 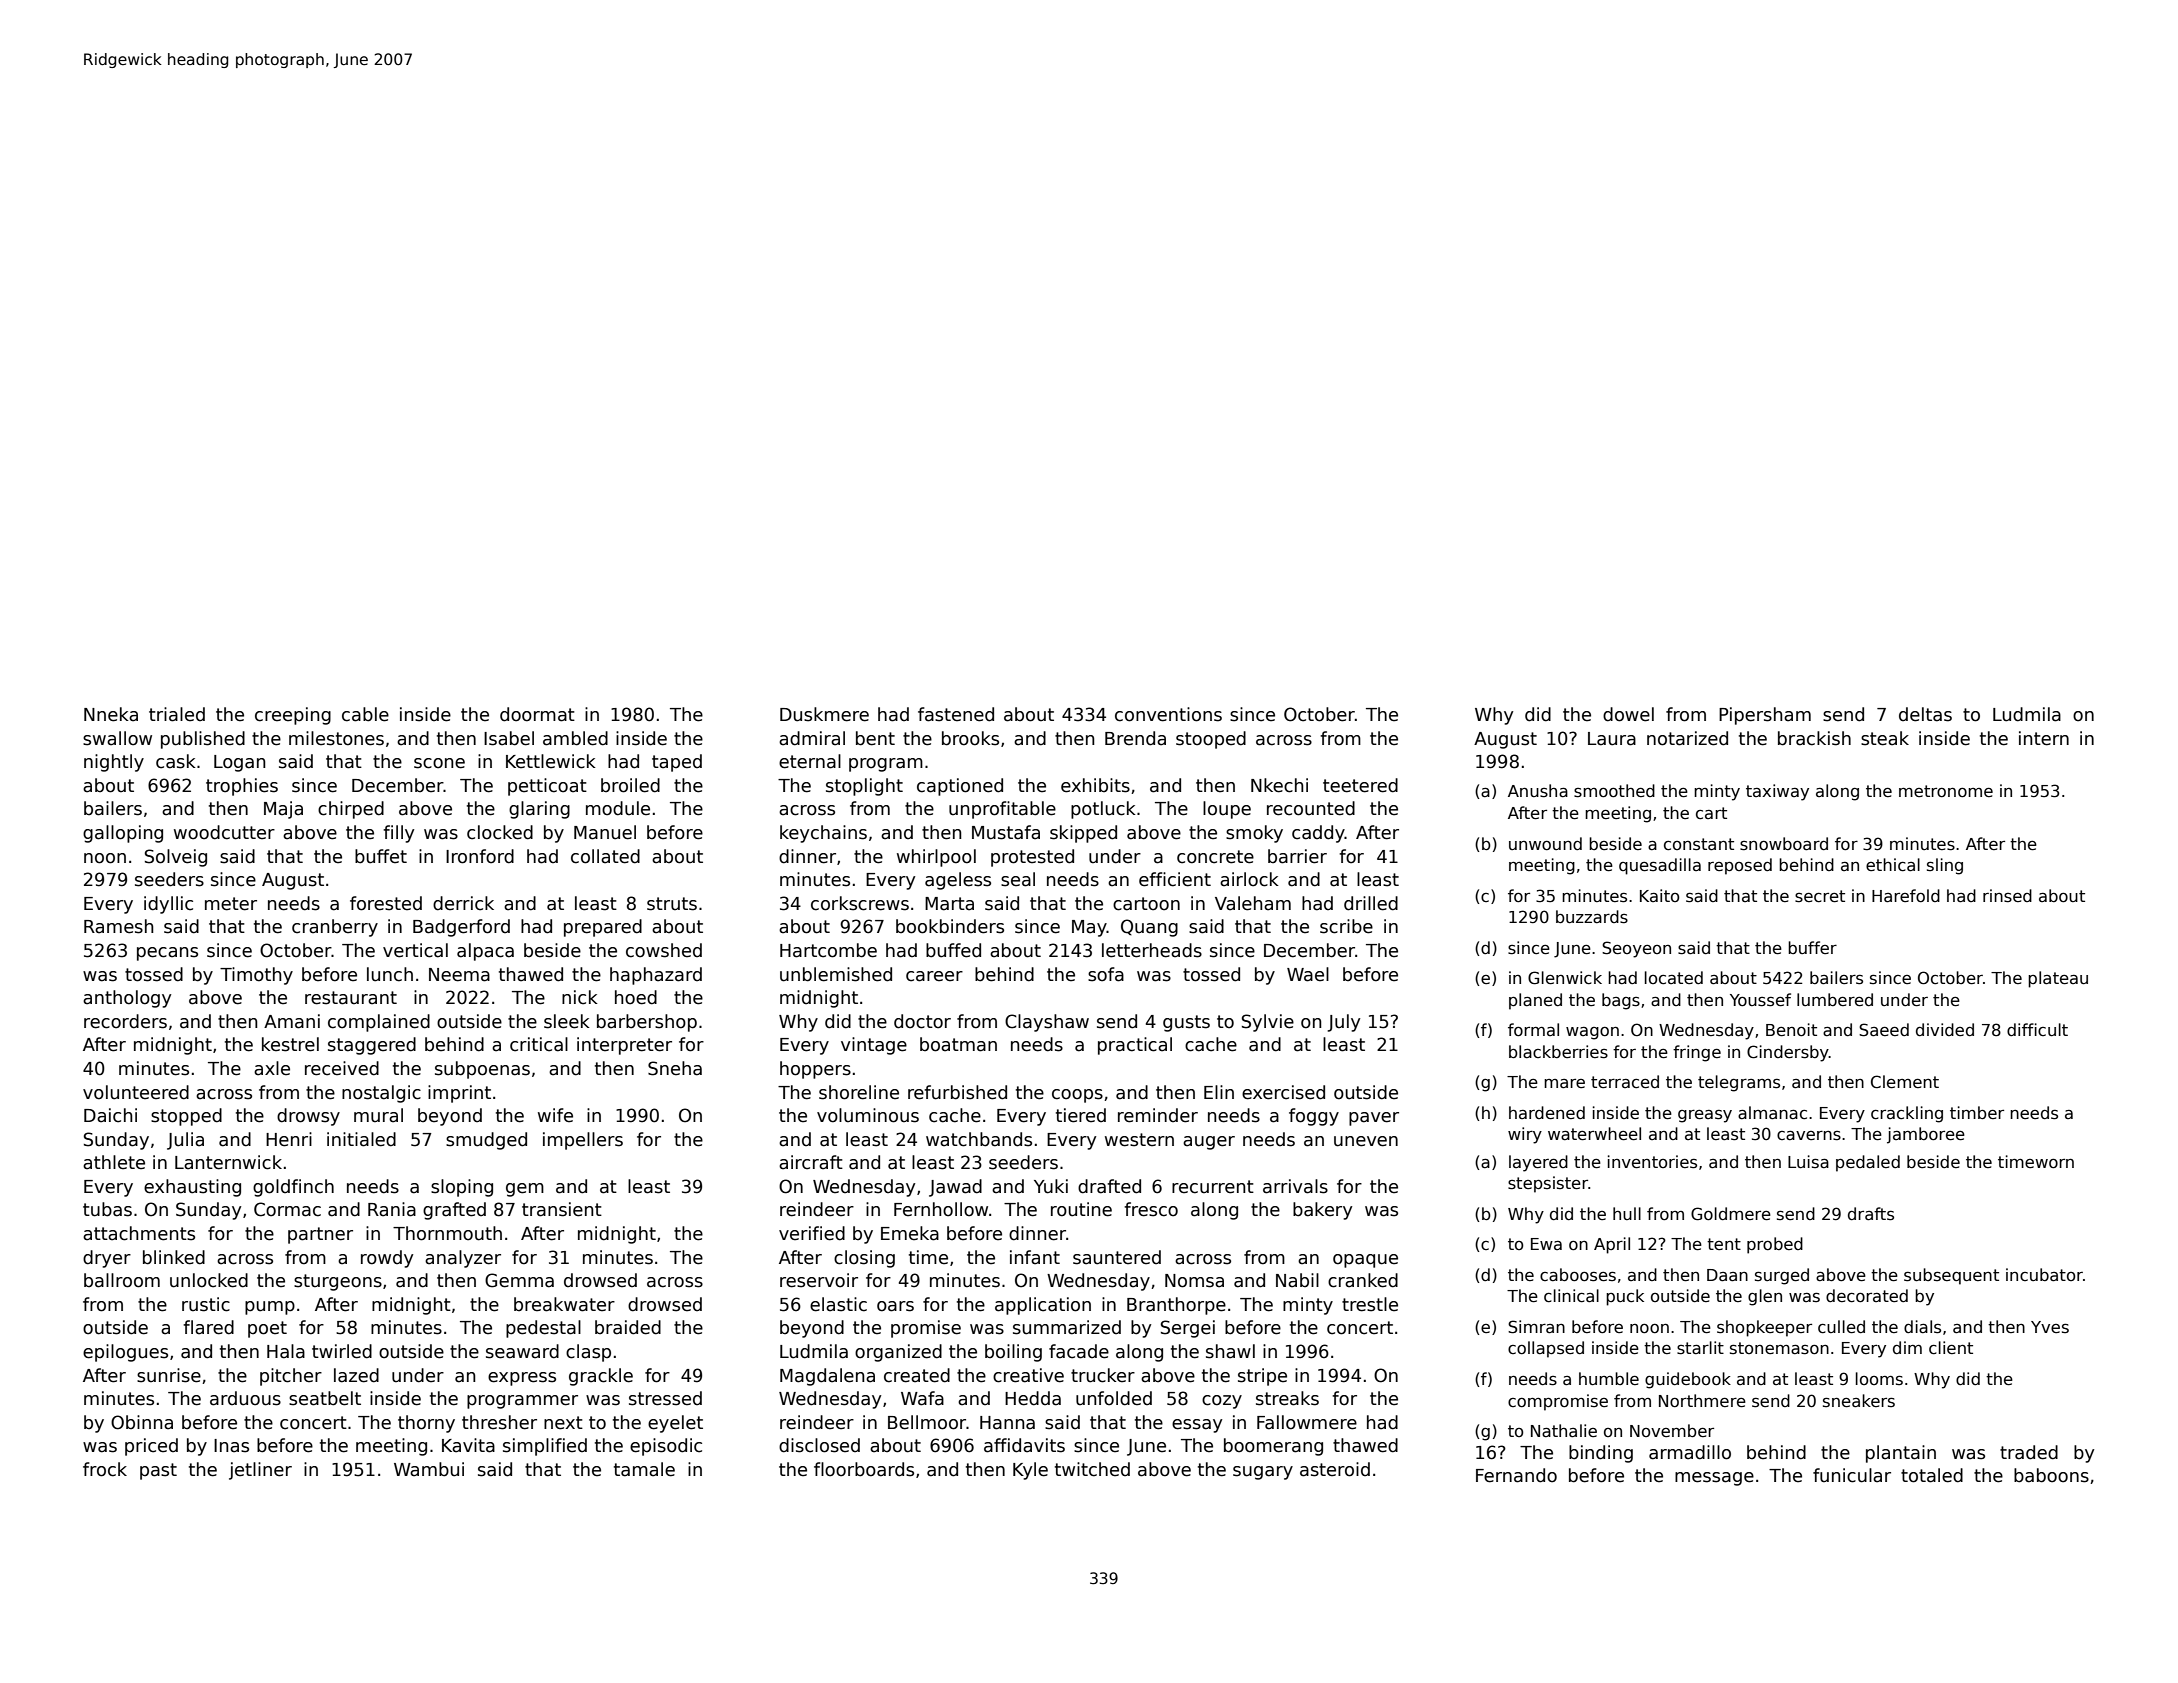 I want to click on goldfinch, so click(x=293, y=1188).
